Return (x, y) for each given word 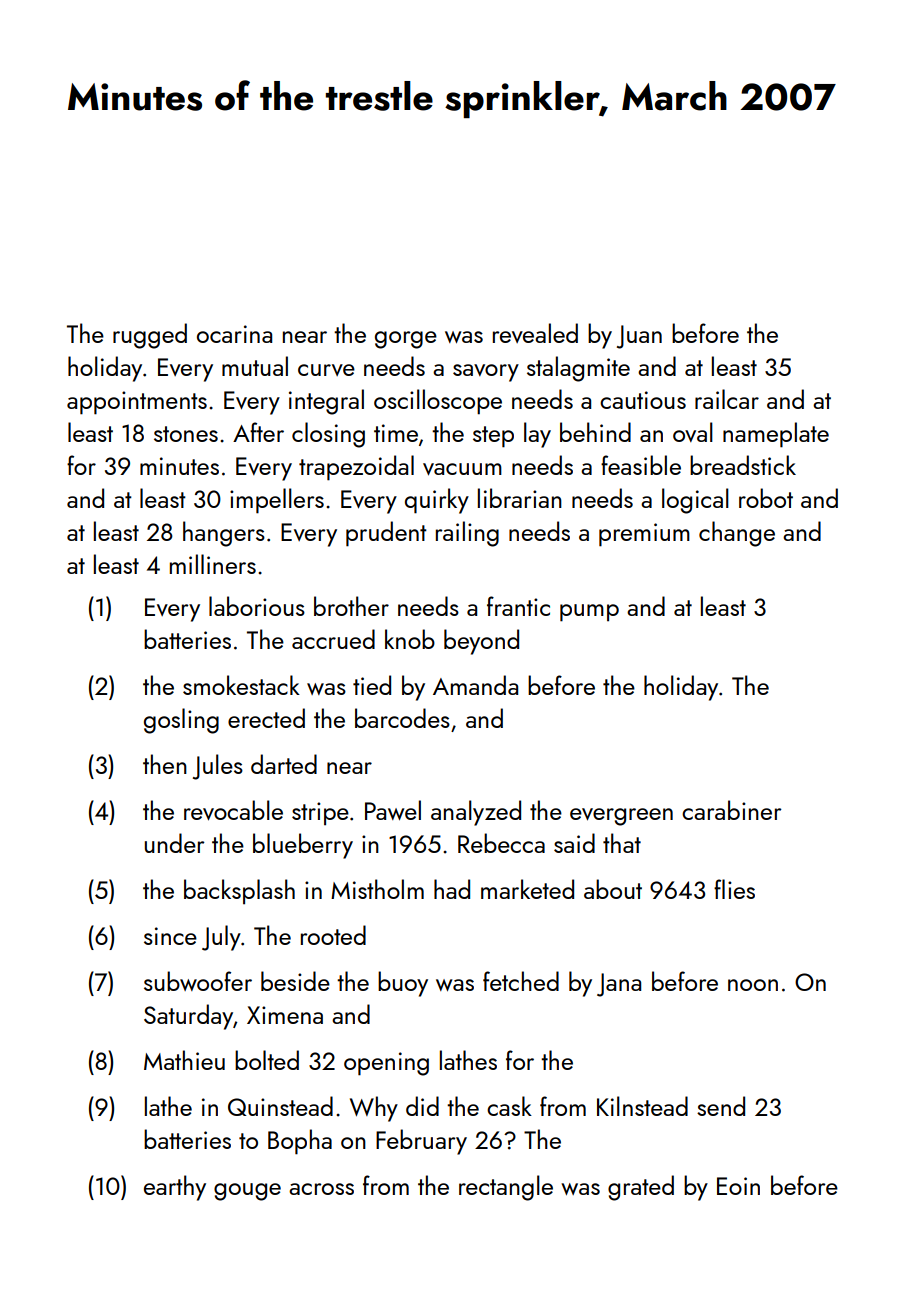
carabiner (732, 810)
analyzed (476, 813)
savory (486, 373)
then (165, 764)
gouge (247, 1192)
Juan (639, 337)
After (258, 432)
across (321, 1189)
